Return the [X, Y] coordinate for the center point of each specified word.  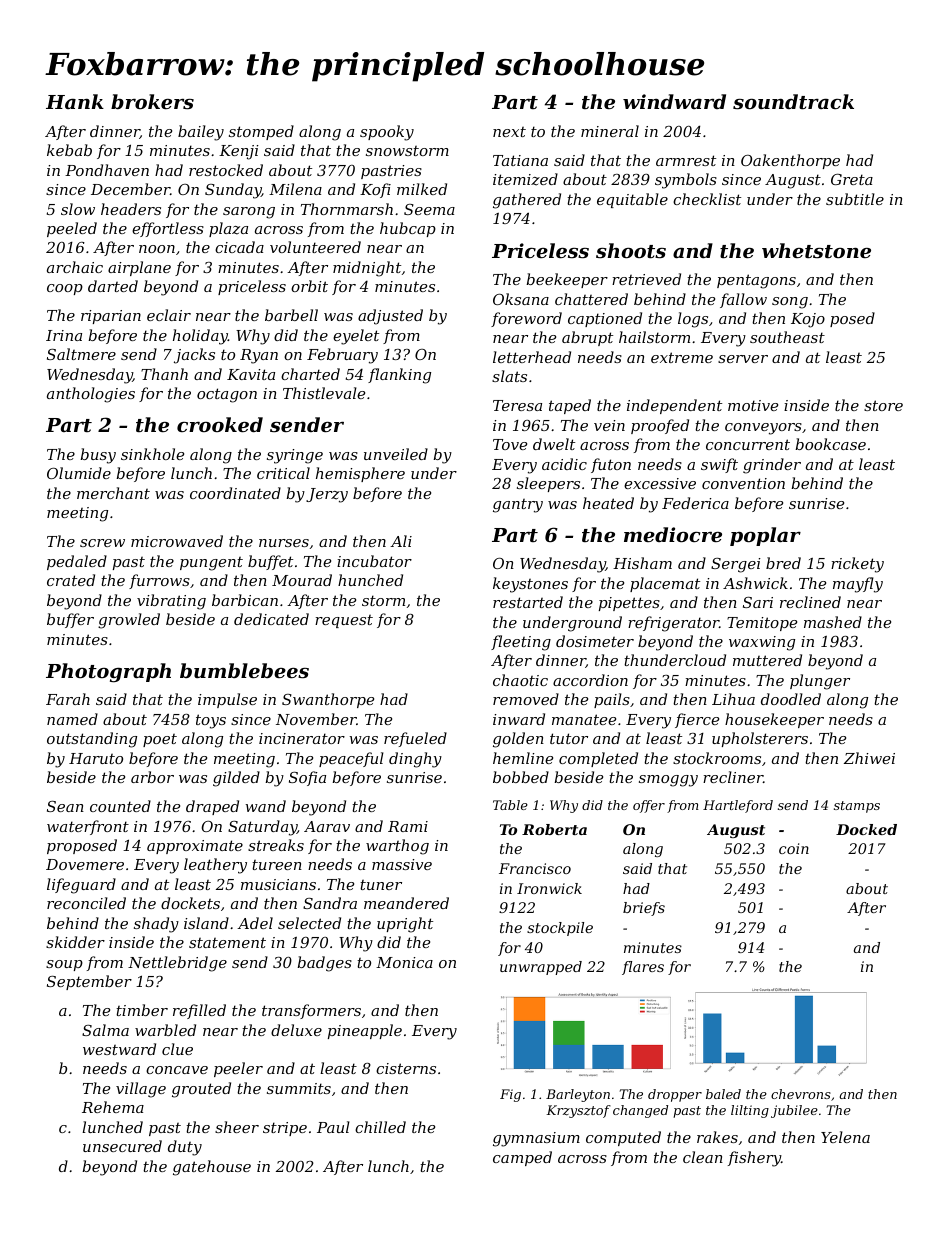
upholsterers [760, 739]
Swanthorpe [328, 700]
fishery [754, 1159]
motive [753, 405]
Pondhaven [107, 170]
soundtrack [793, 102]
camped [522, 1158]
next [509, 132]
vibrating [171, 602]
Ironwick [549, 888]
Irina [64, 335]
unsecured [122, 1146]
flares [643, 968]
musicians [278, 884]
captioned [605, 319]
